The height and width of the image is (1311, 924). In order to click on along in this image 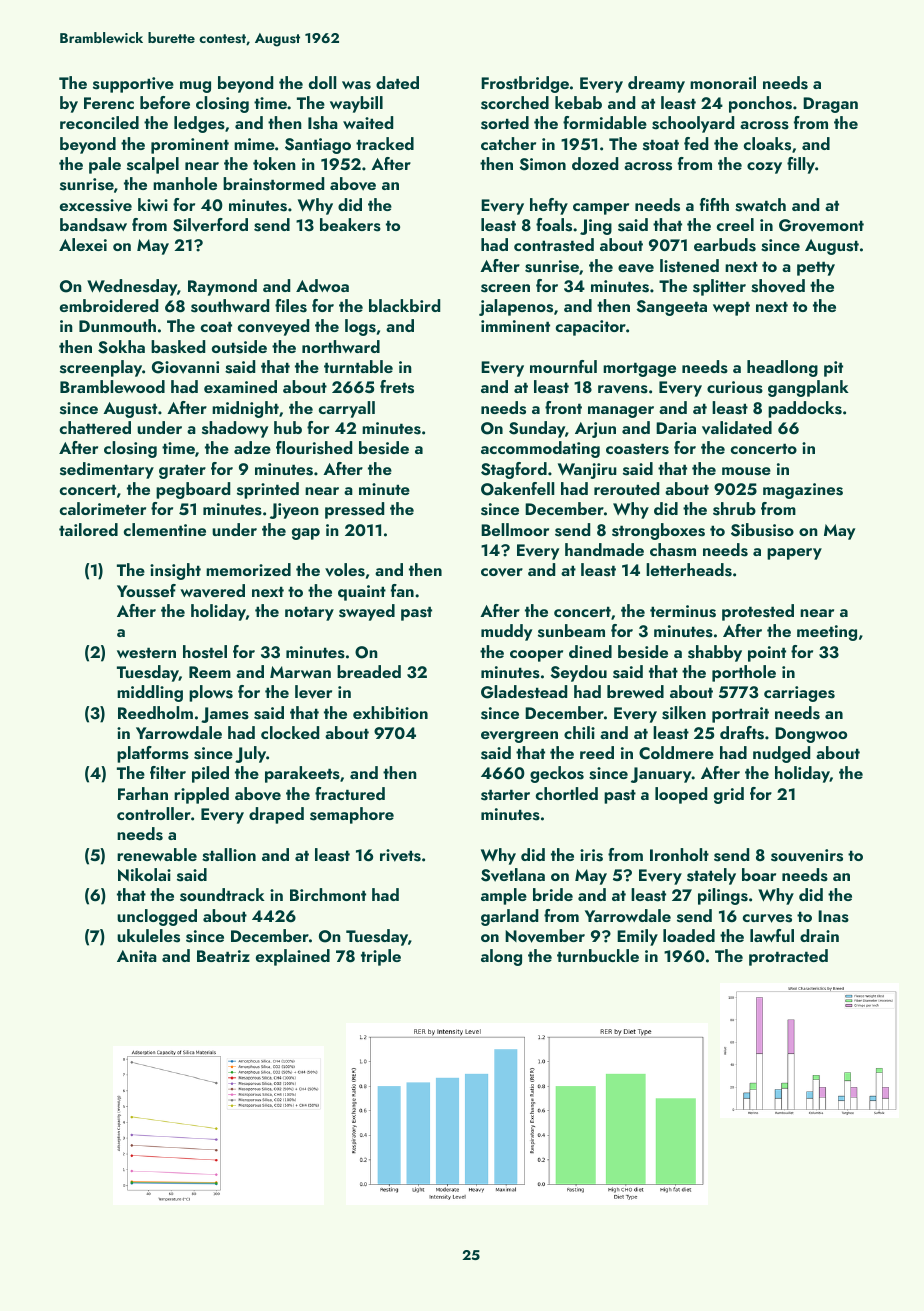, I will do `click(501, 957)`.
